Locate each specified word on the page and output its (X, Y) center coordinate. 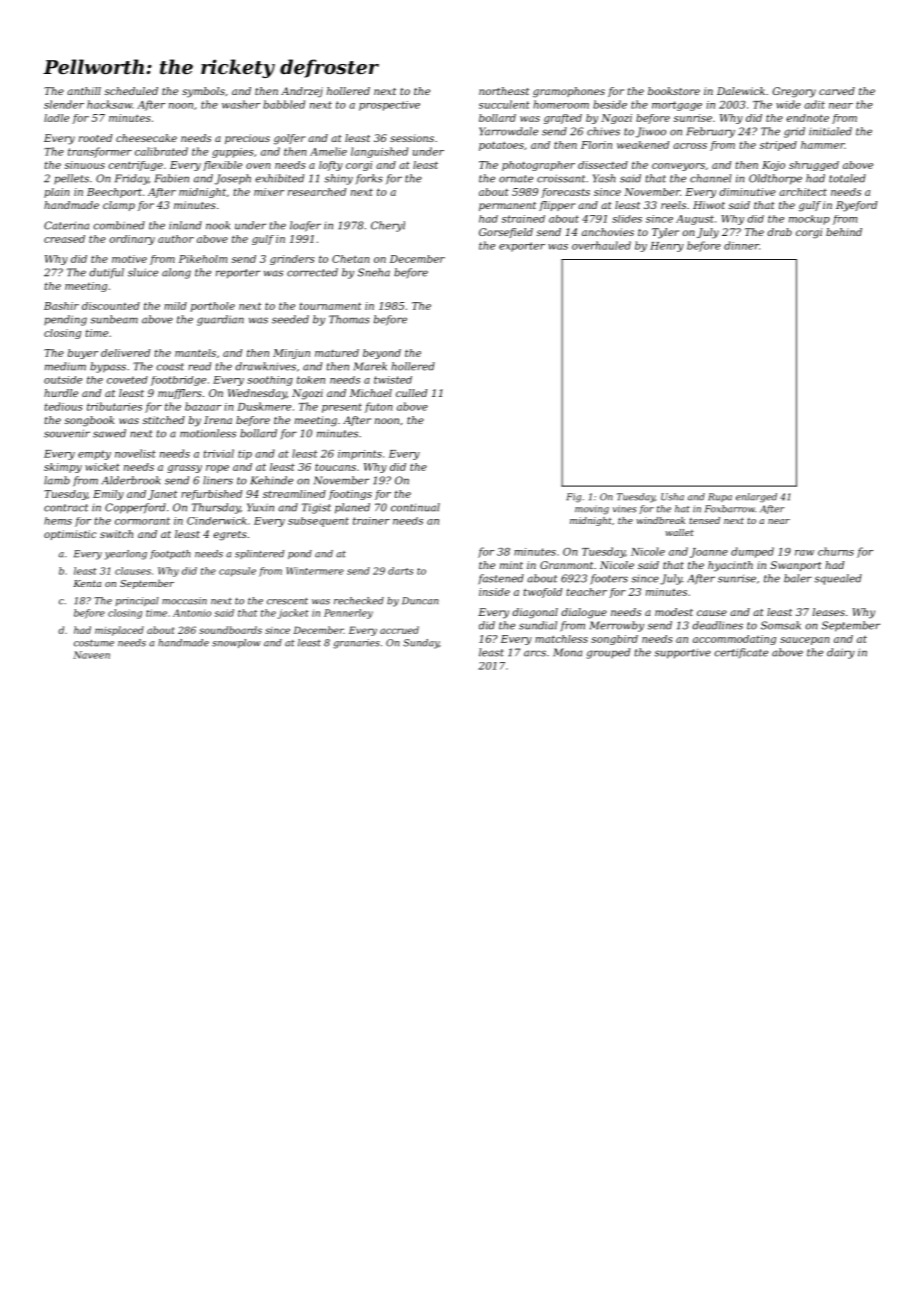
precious (247, 139)
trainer (371, 521)
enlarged (756, 498)
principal (137, 601)
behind (844, 232)
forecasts (565, 193)
